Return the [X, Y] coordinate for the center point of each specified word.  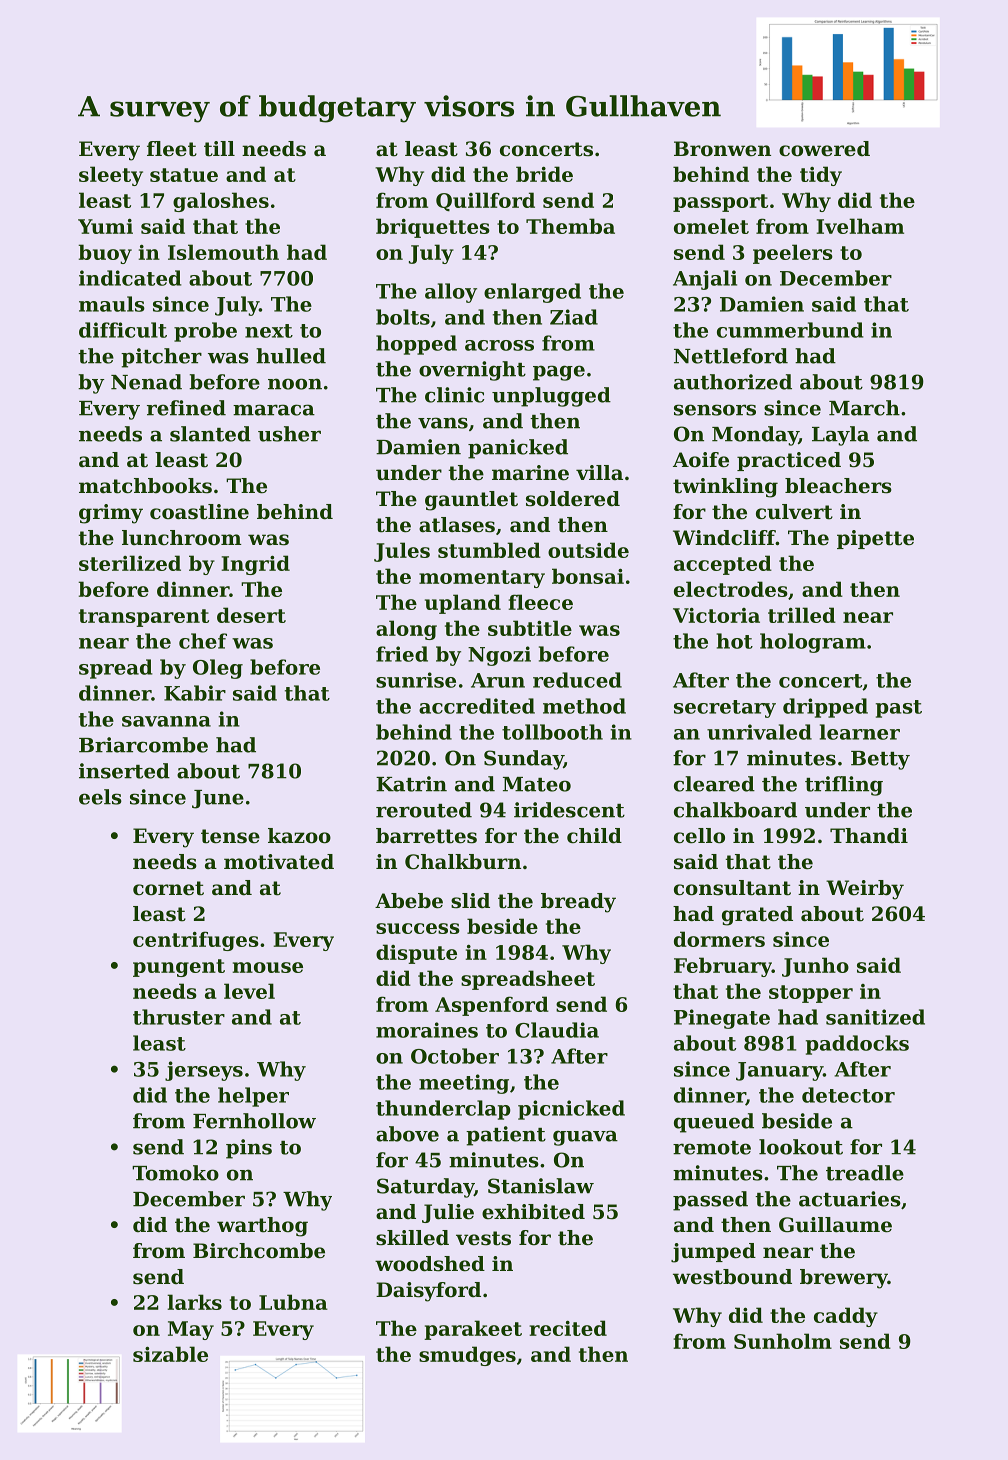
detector [848, 1095]
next [269, 331]
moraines [427, 1030]
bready [578, 903]
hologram [813, 643]
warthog [262, 1227]
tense [230, 836]
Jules [402, 552]
